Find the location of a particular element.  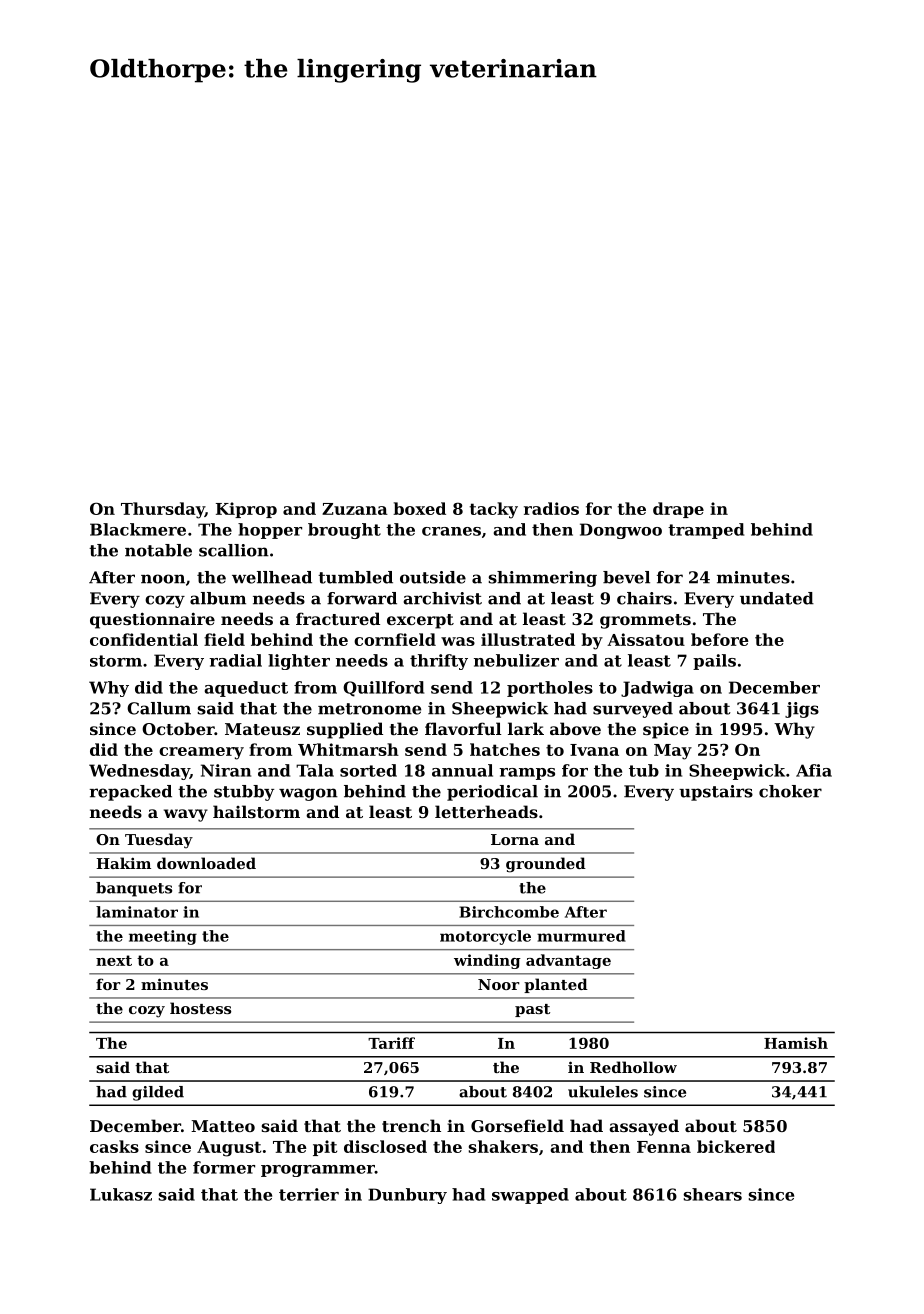

Hamish is located at coordinates (796, 1043).
